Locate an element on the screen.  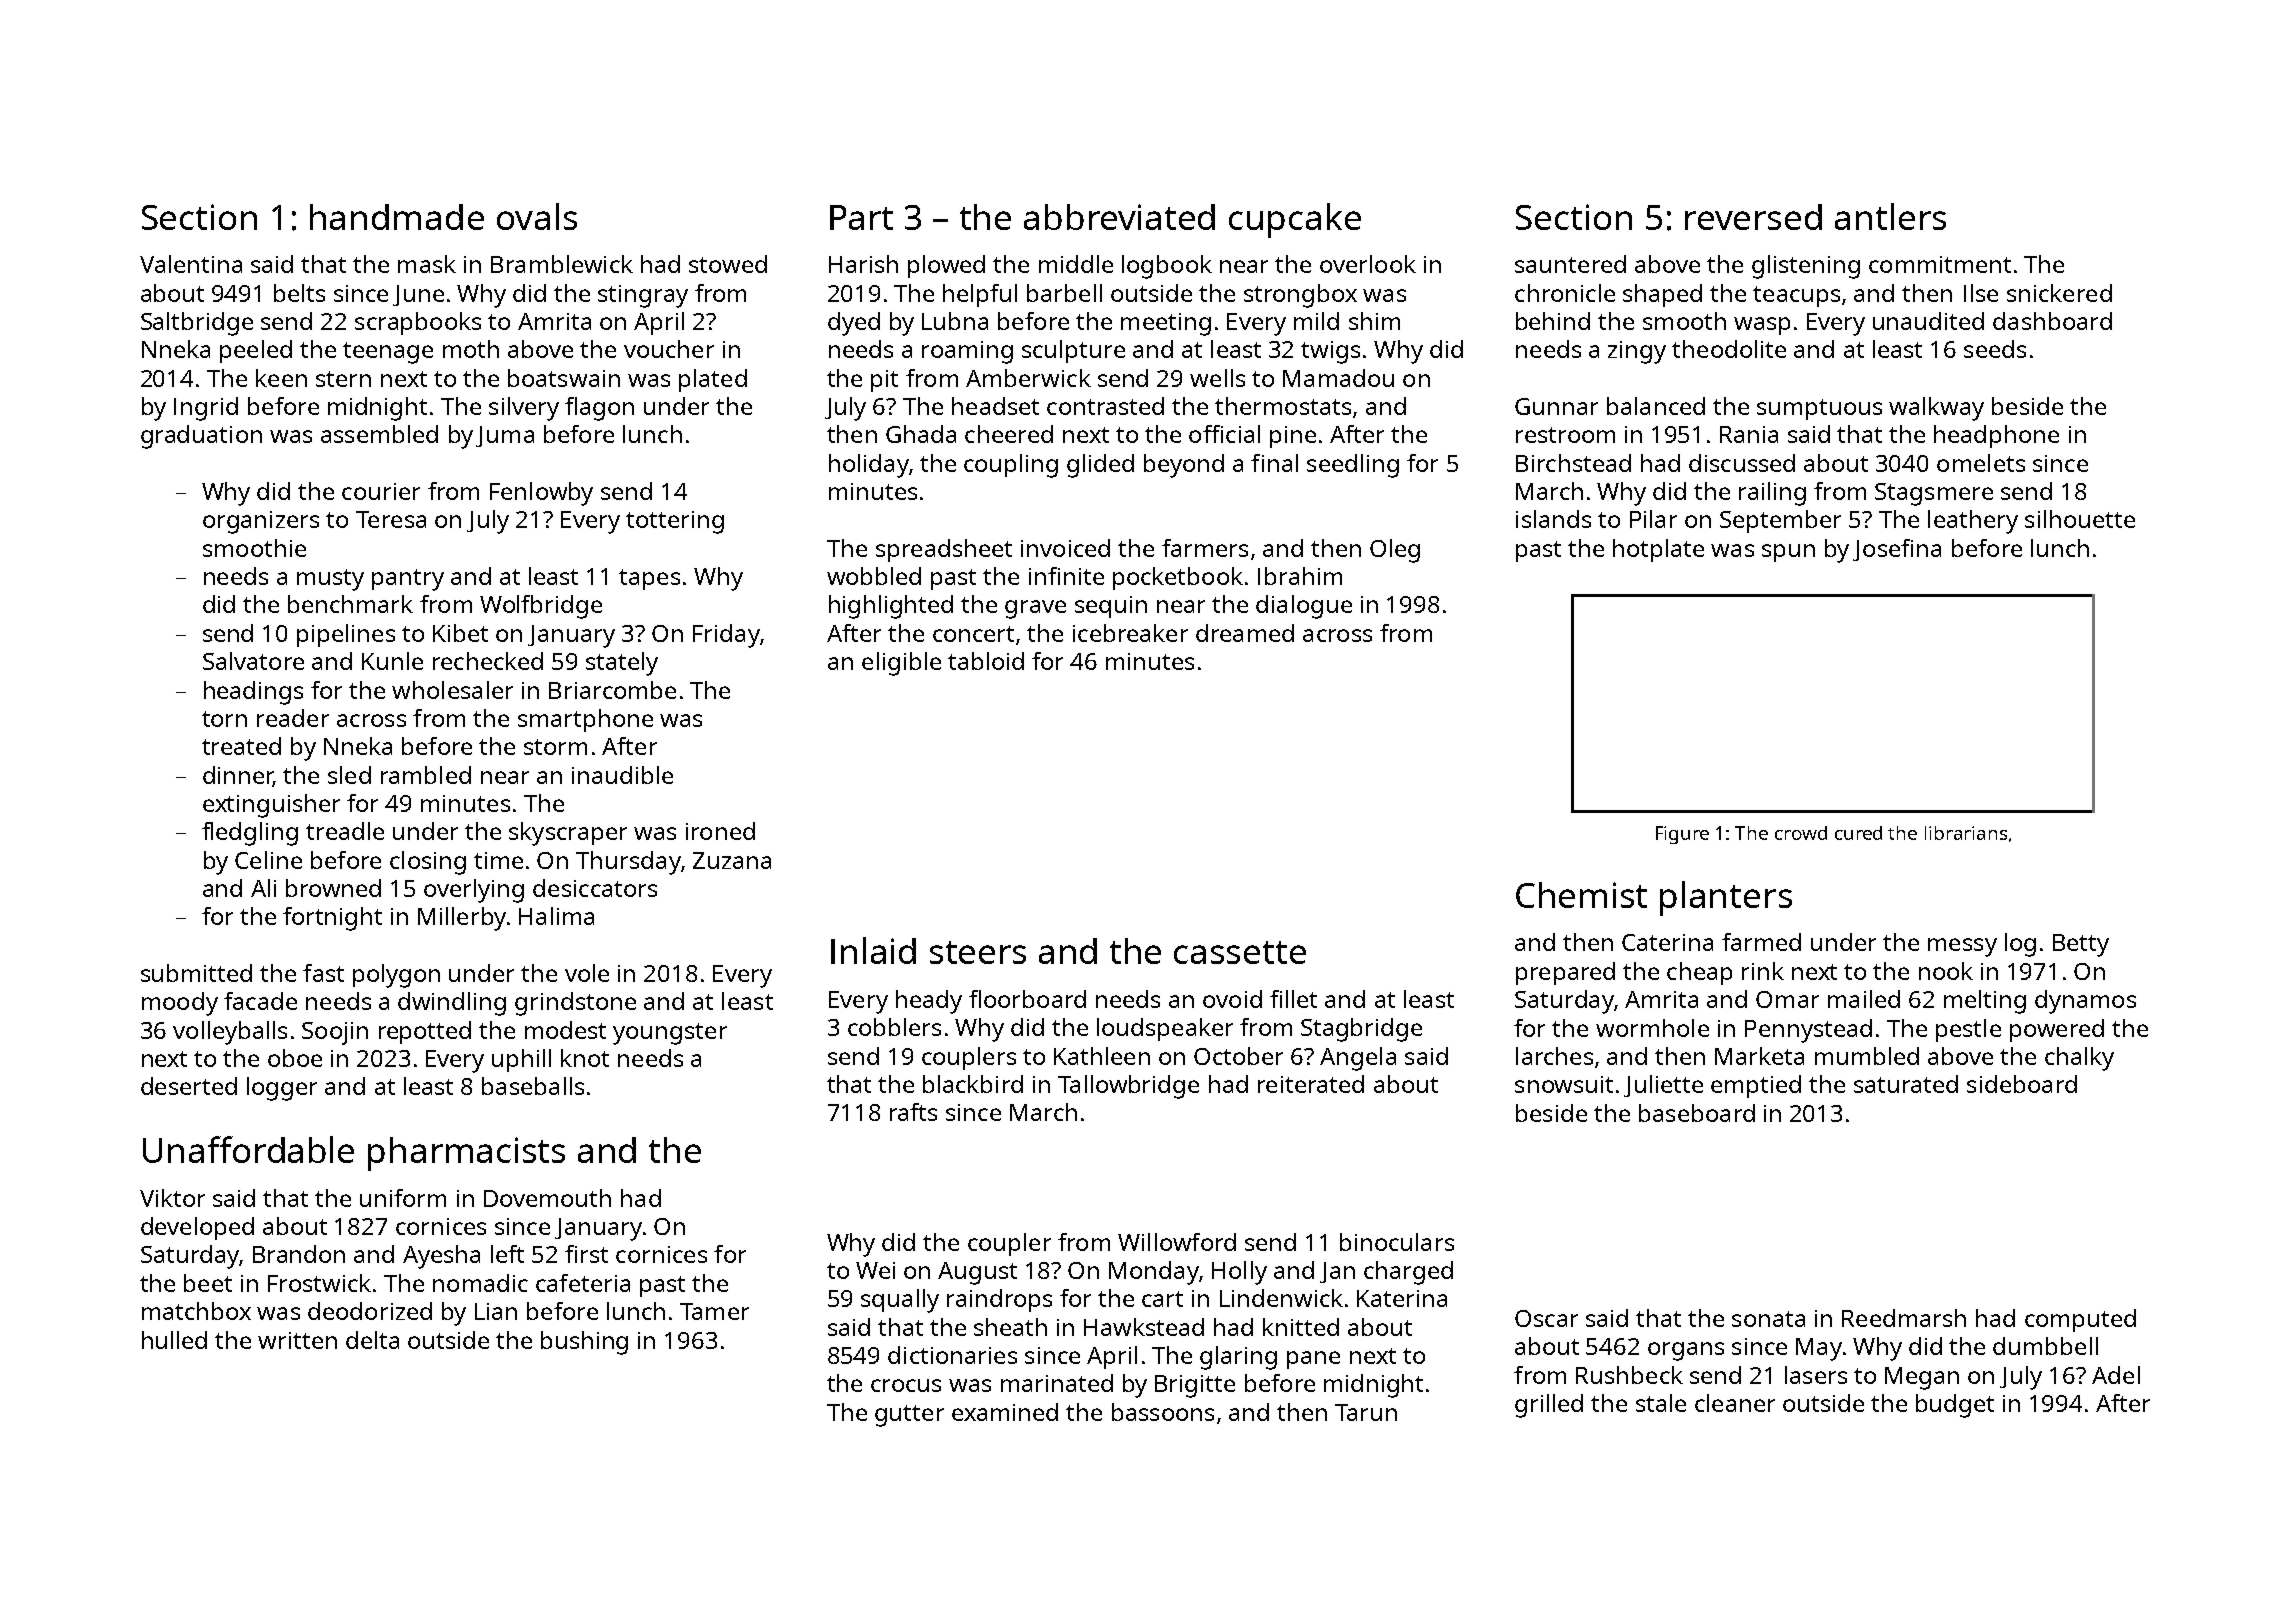
reiterated is located at coordinates (1311, 1084).
